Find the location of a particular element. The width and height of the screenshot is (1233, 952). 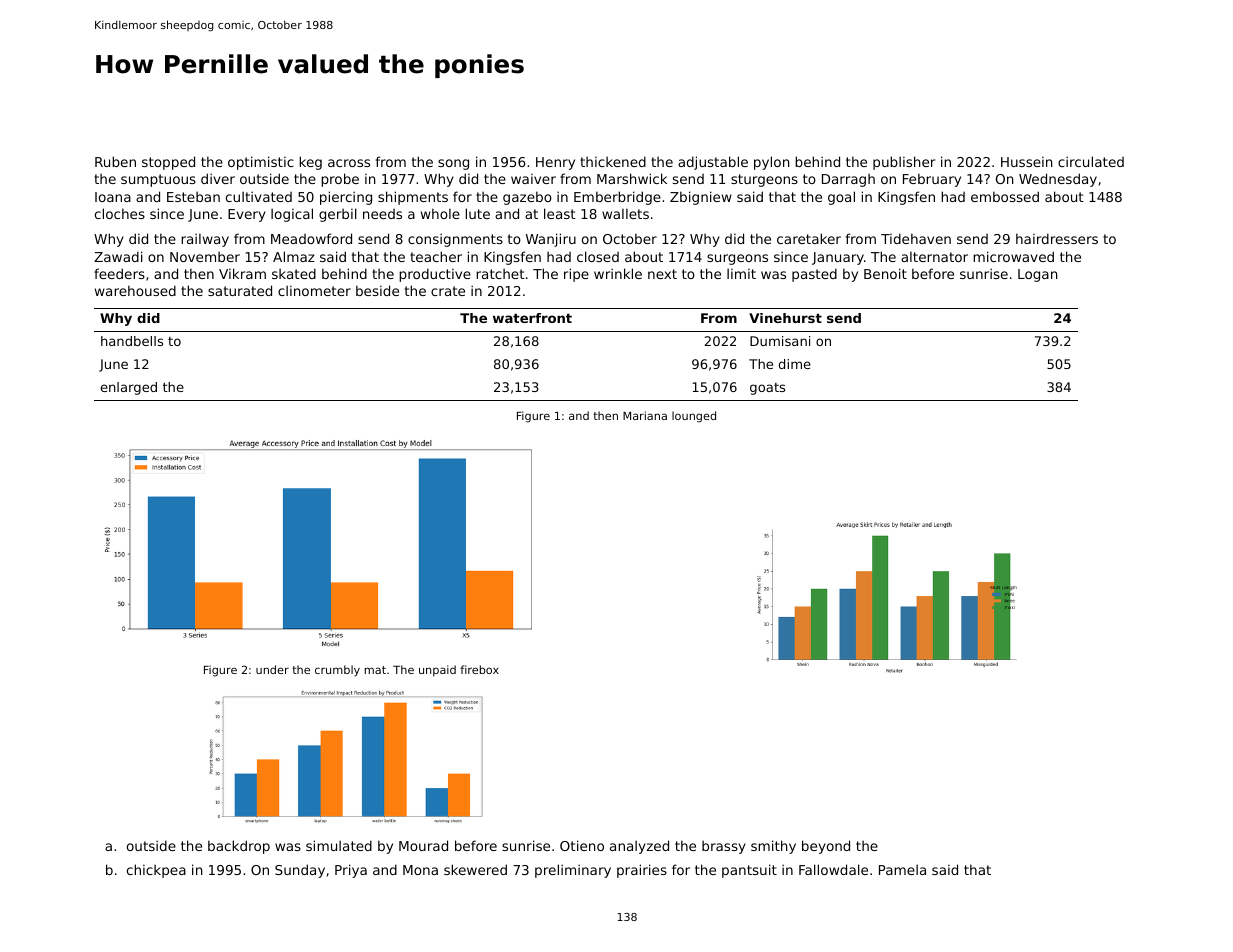

stopped is located at coordinates (168, 163).
